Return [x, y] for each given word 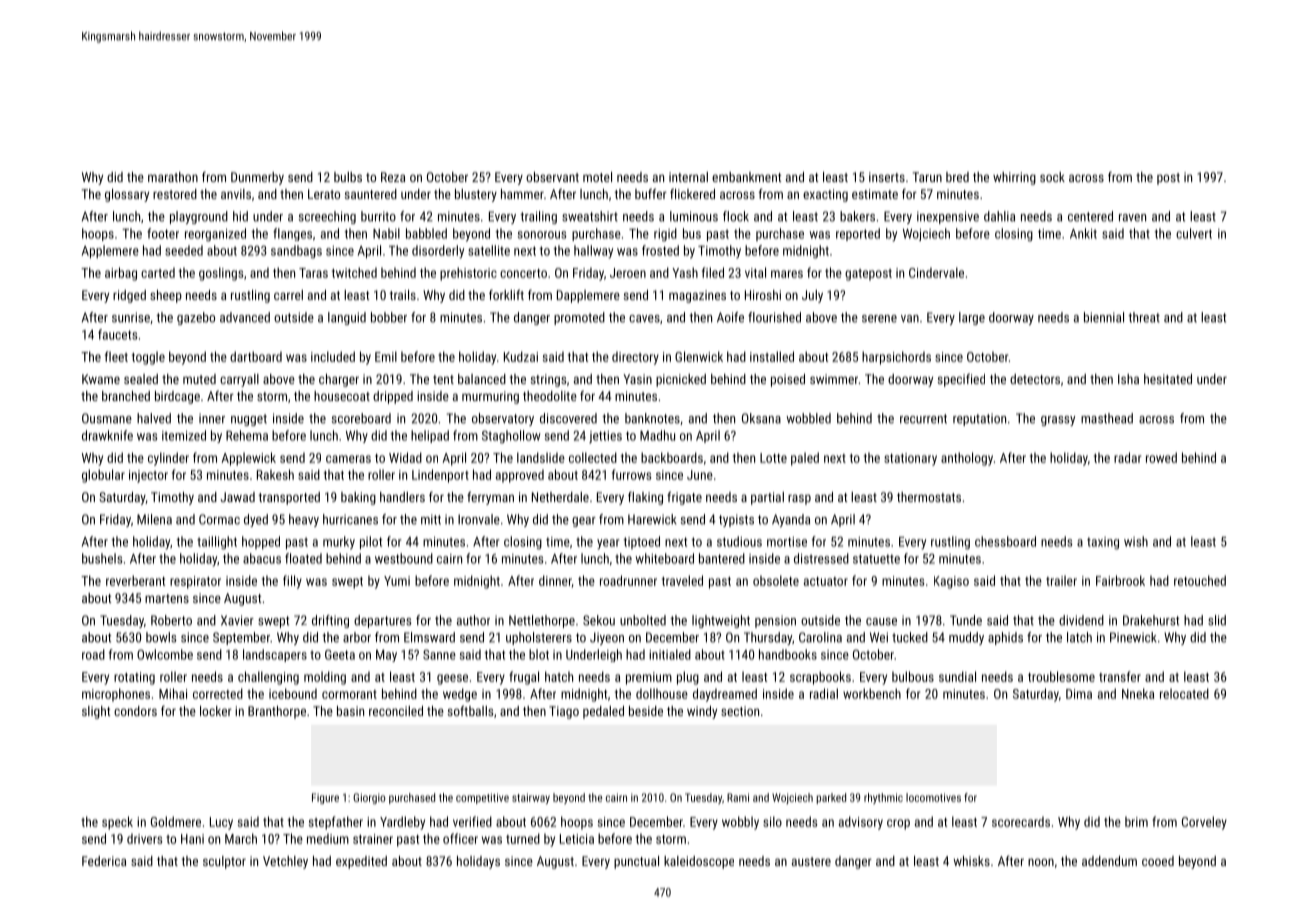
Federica [104, 861]
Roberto [171, 620]
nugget [249, 420]
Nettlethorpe [542, 621]
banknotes [652, 418]
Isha [1128, 379]
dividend [1081, 620]
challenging [268, 678]
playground [199, 217]
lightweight [721, 621]
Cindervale [936, 272]
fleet [116, 356]
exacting [825, 195]
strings [548, 380]
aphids [1005, 638]
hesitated [1168, 379]
